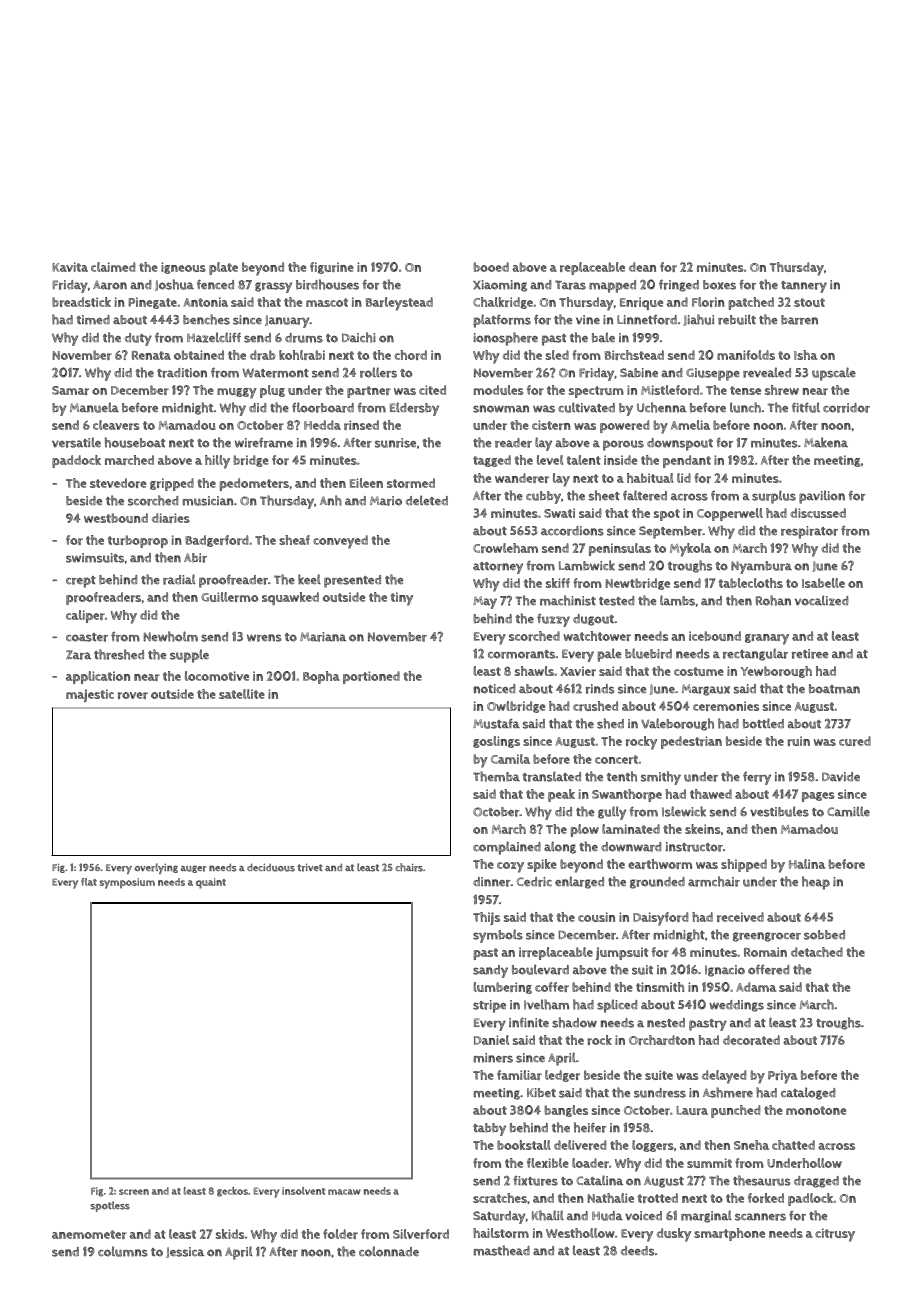 The image size is (924, 1308). What do you see at coordinates (123, 1251) in the screenshot?
I see `columns` at bounding box center [123, 1251].
